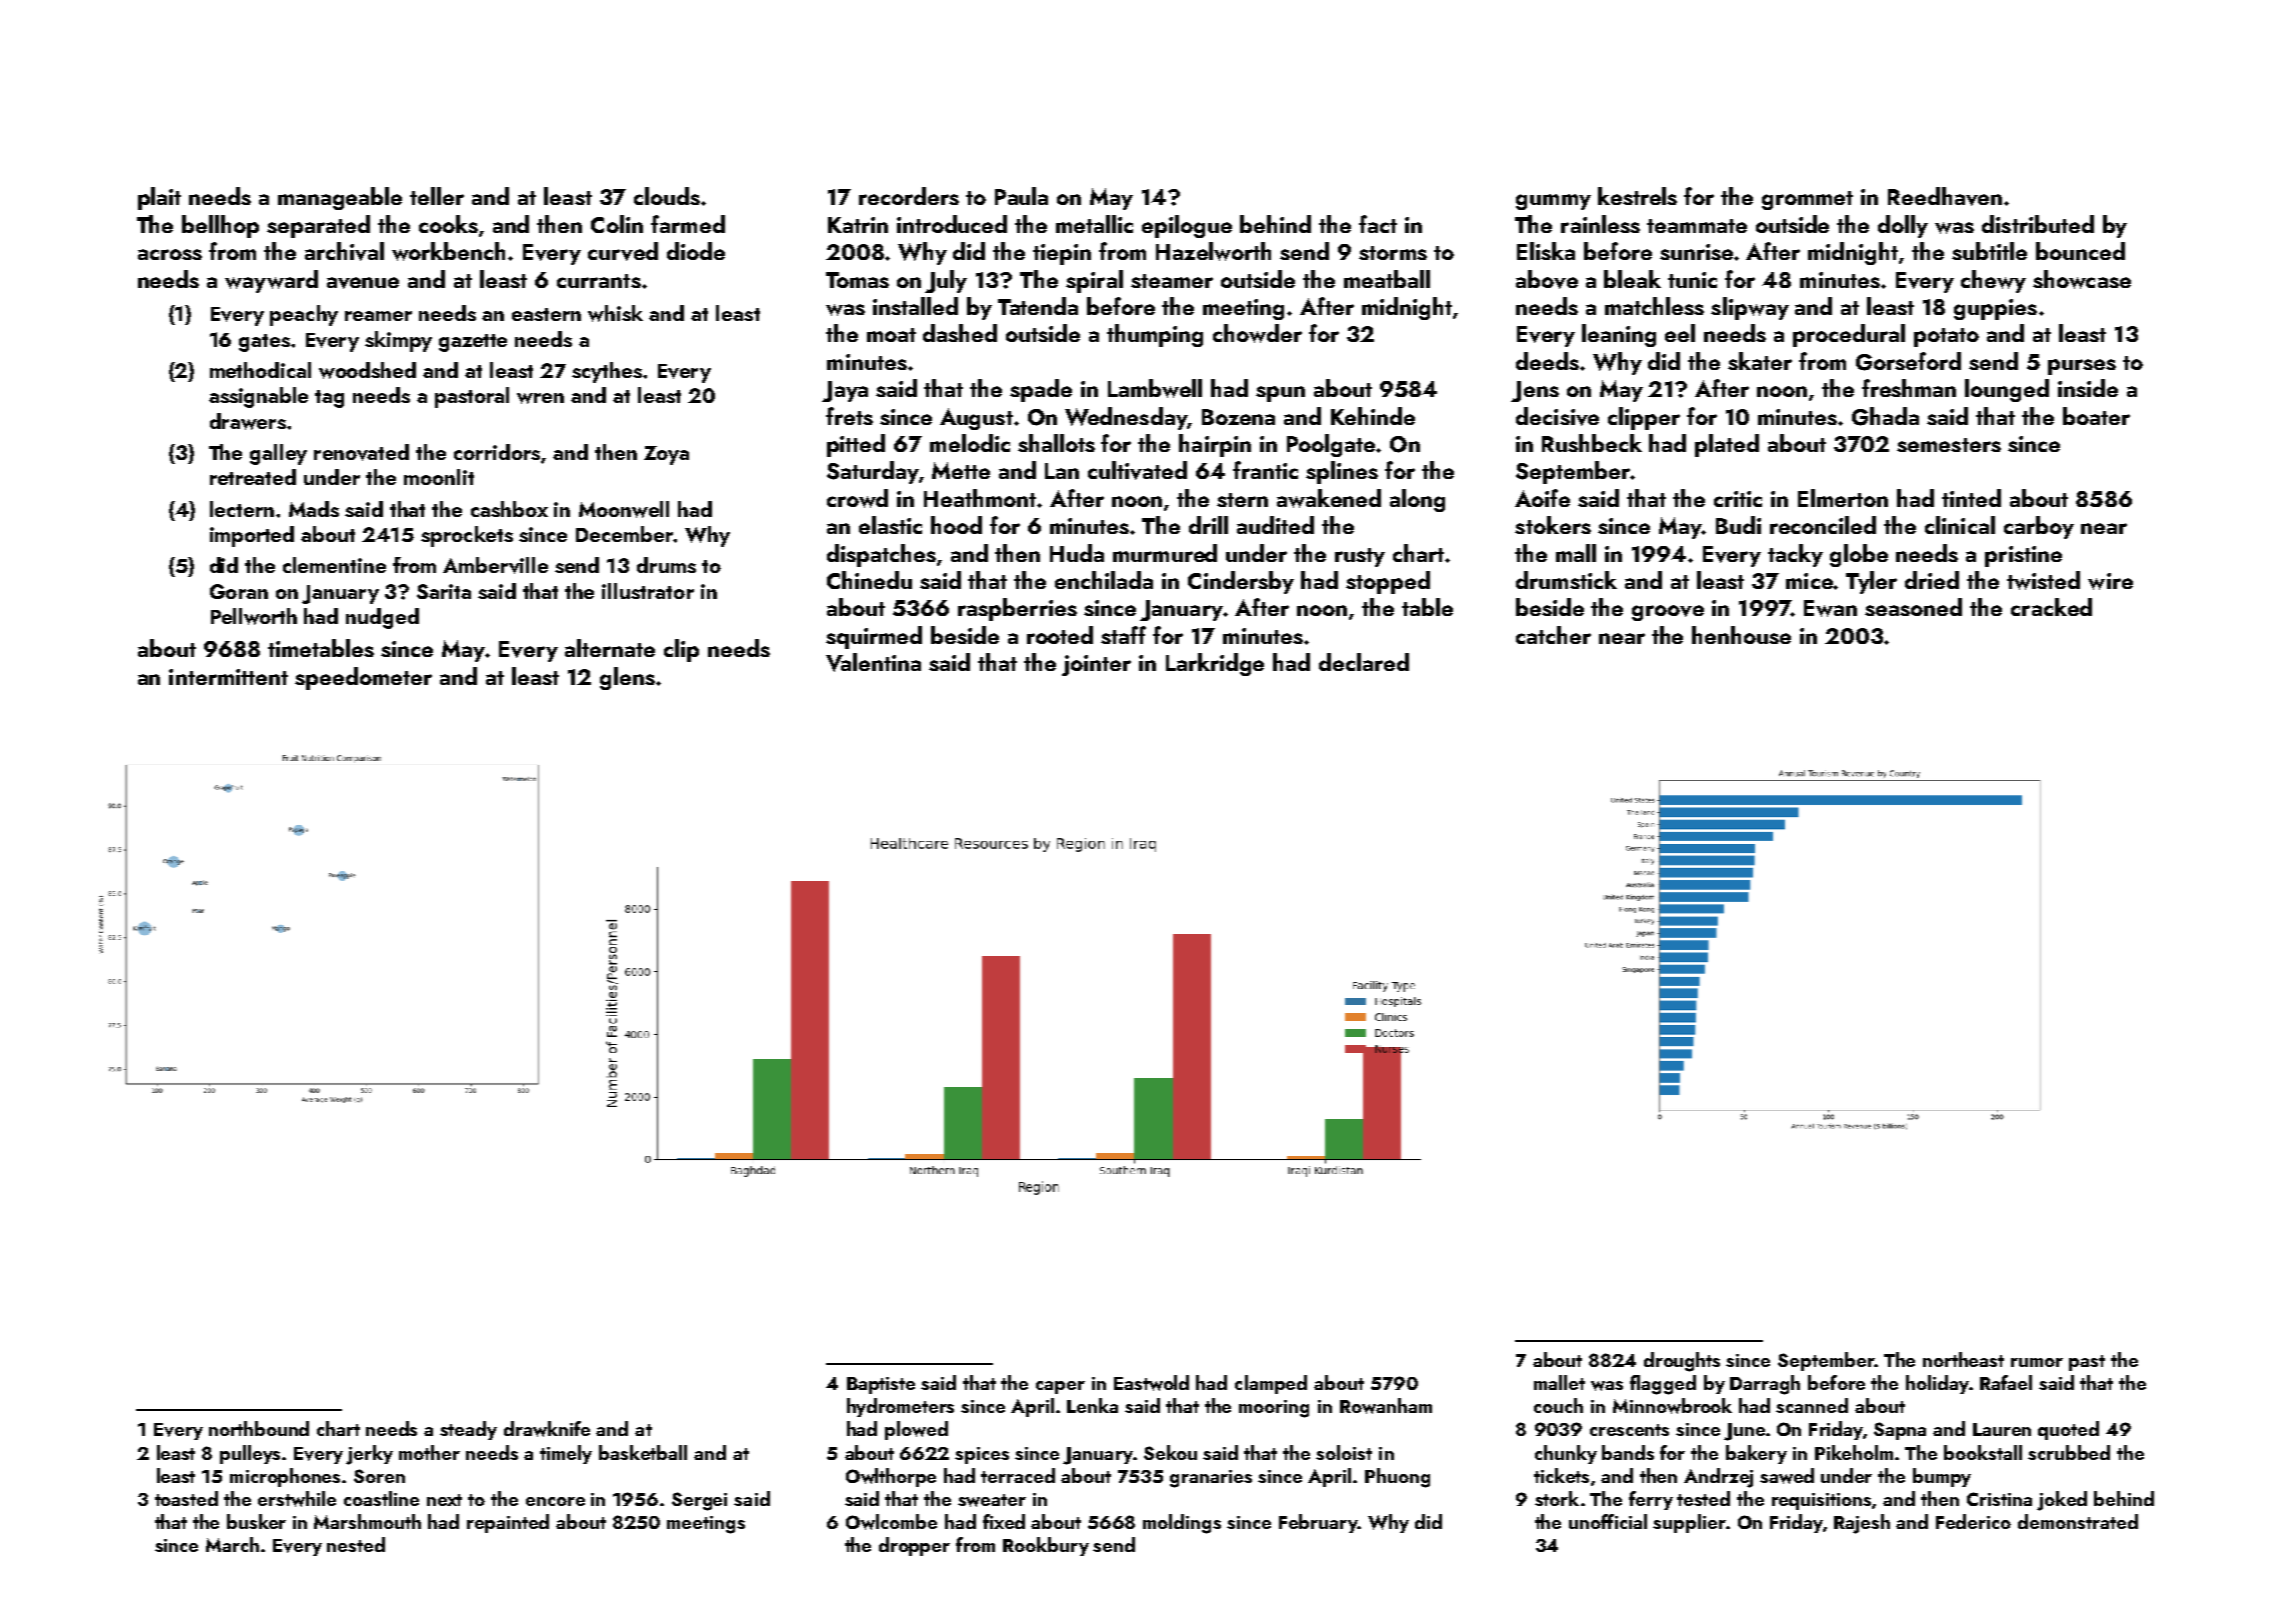 This document has height=1620, width=2292. Describe the element at coordinates (1862, 1524) in the document. I see `Rajesh` at that location.
